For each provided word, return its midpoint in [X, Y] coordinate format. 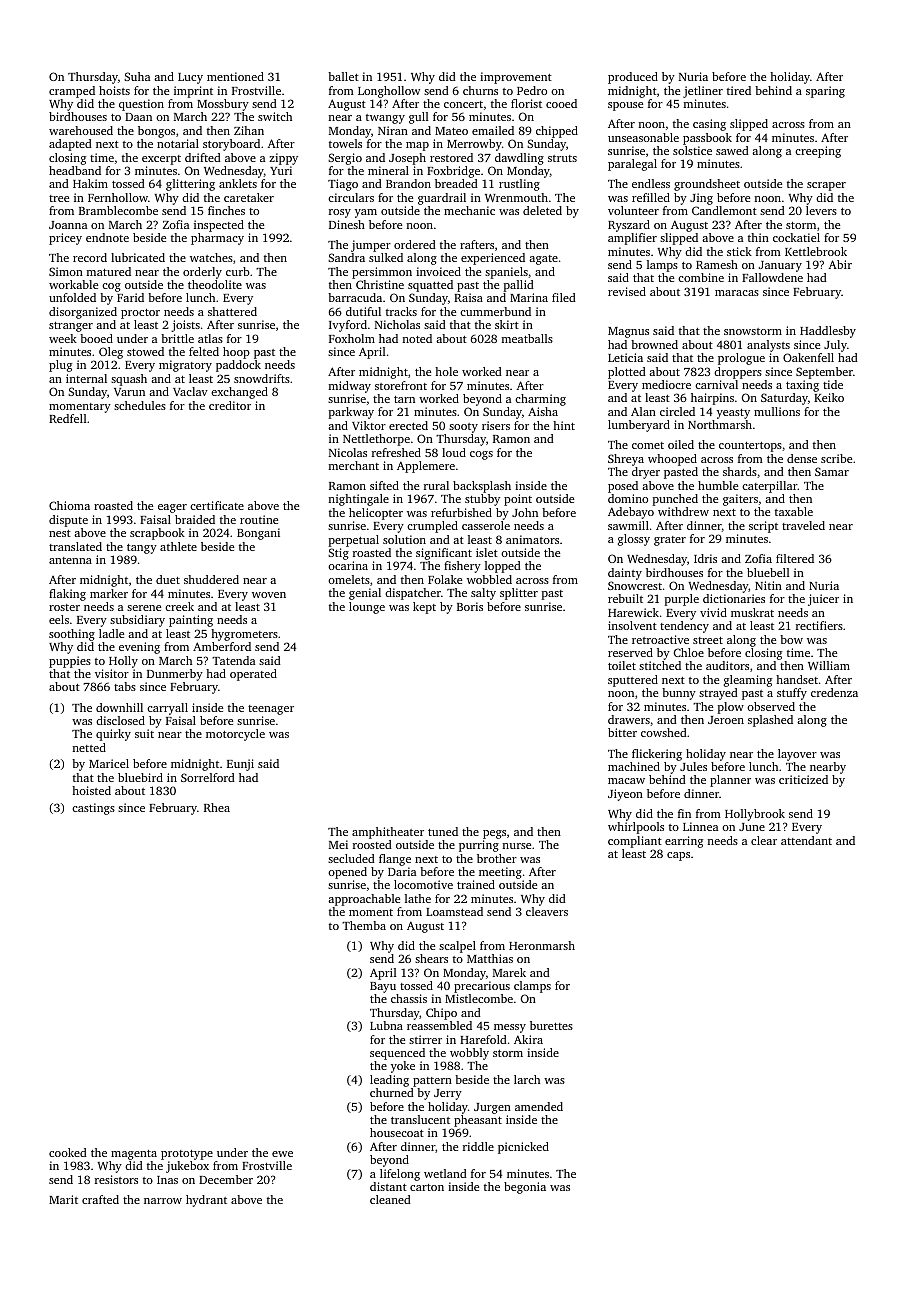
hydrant [206, 1201]
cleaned [390, 1199]
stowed [145, 351]
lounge [367, 608]
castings [93, 809]
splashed [770, 721]
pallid [518, 286]
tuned [443, 831]
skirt [507, 324]
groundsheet [707, 185]
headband [75, 170]
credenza [834, 692]
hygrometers [244, 635]
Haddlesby [828, 332]
